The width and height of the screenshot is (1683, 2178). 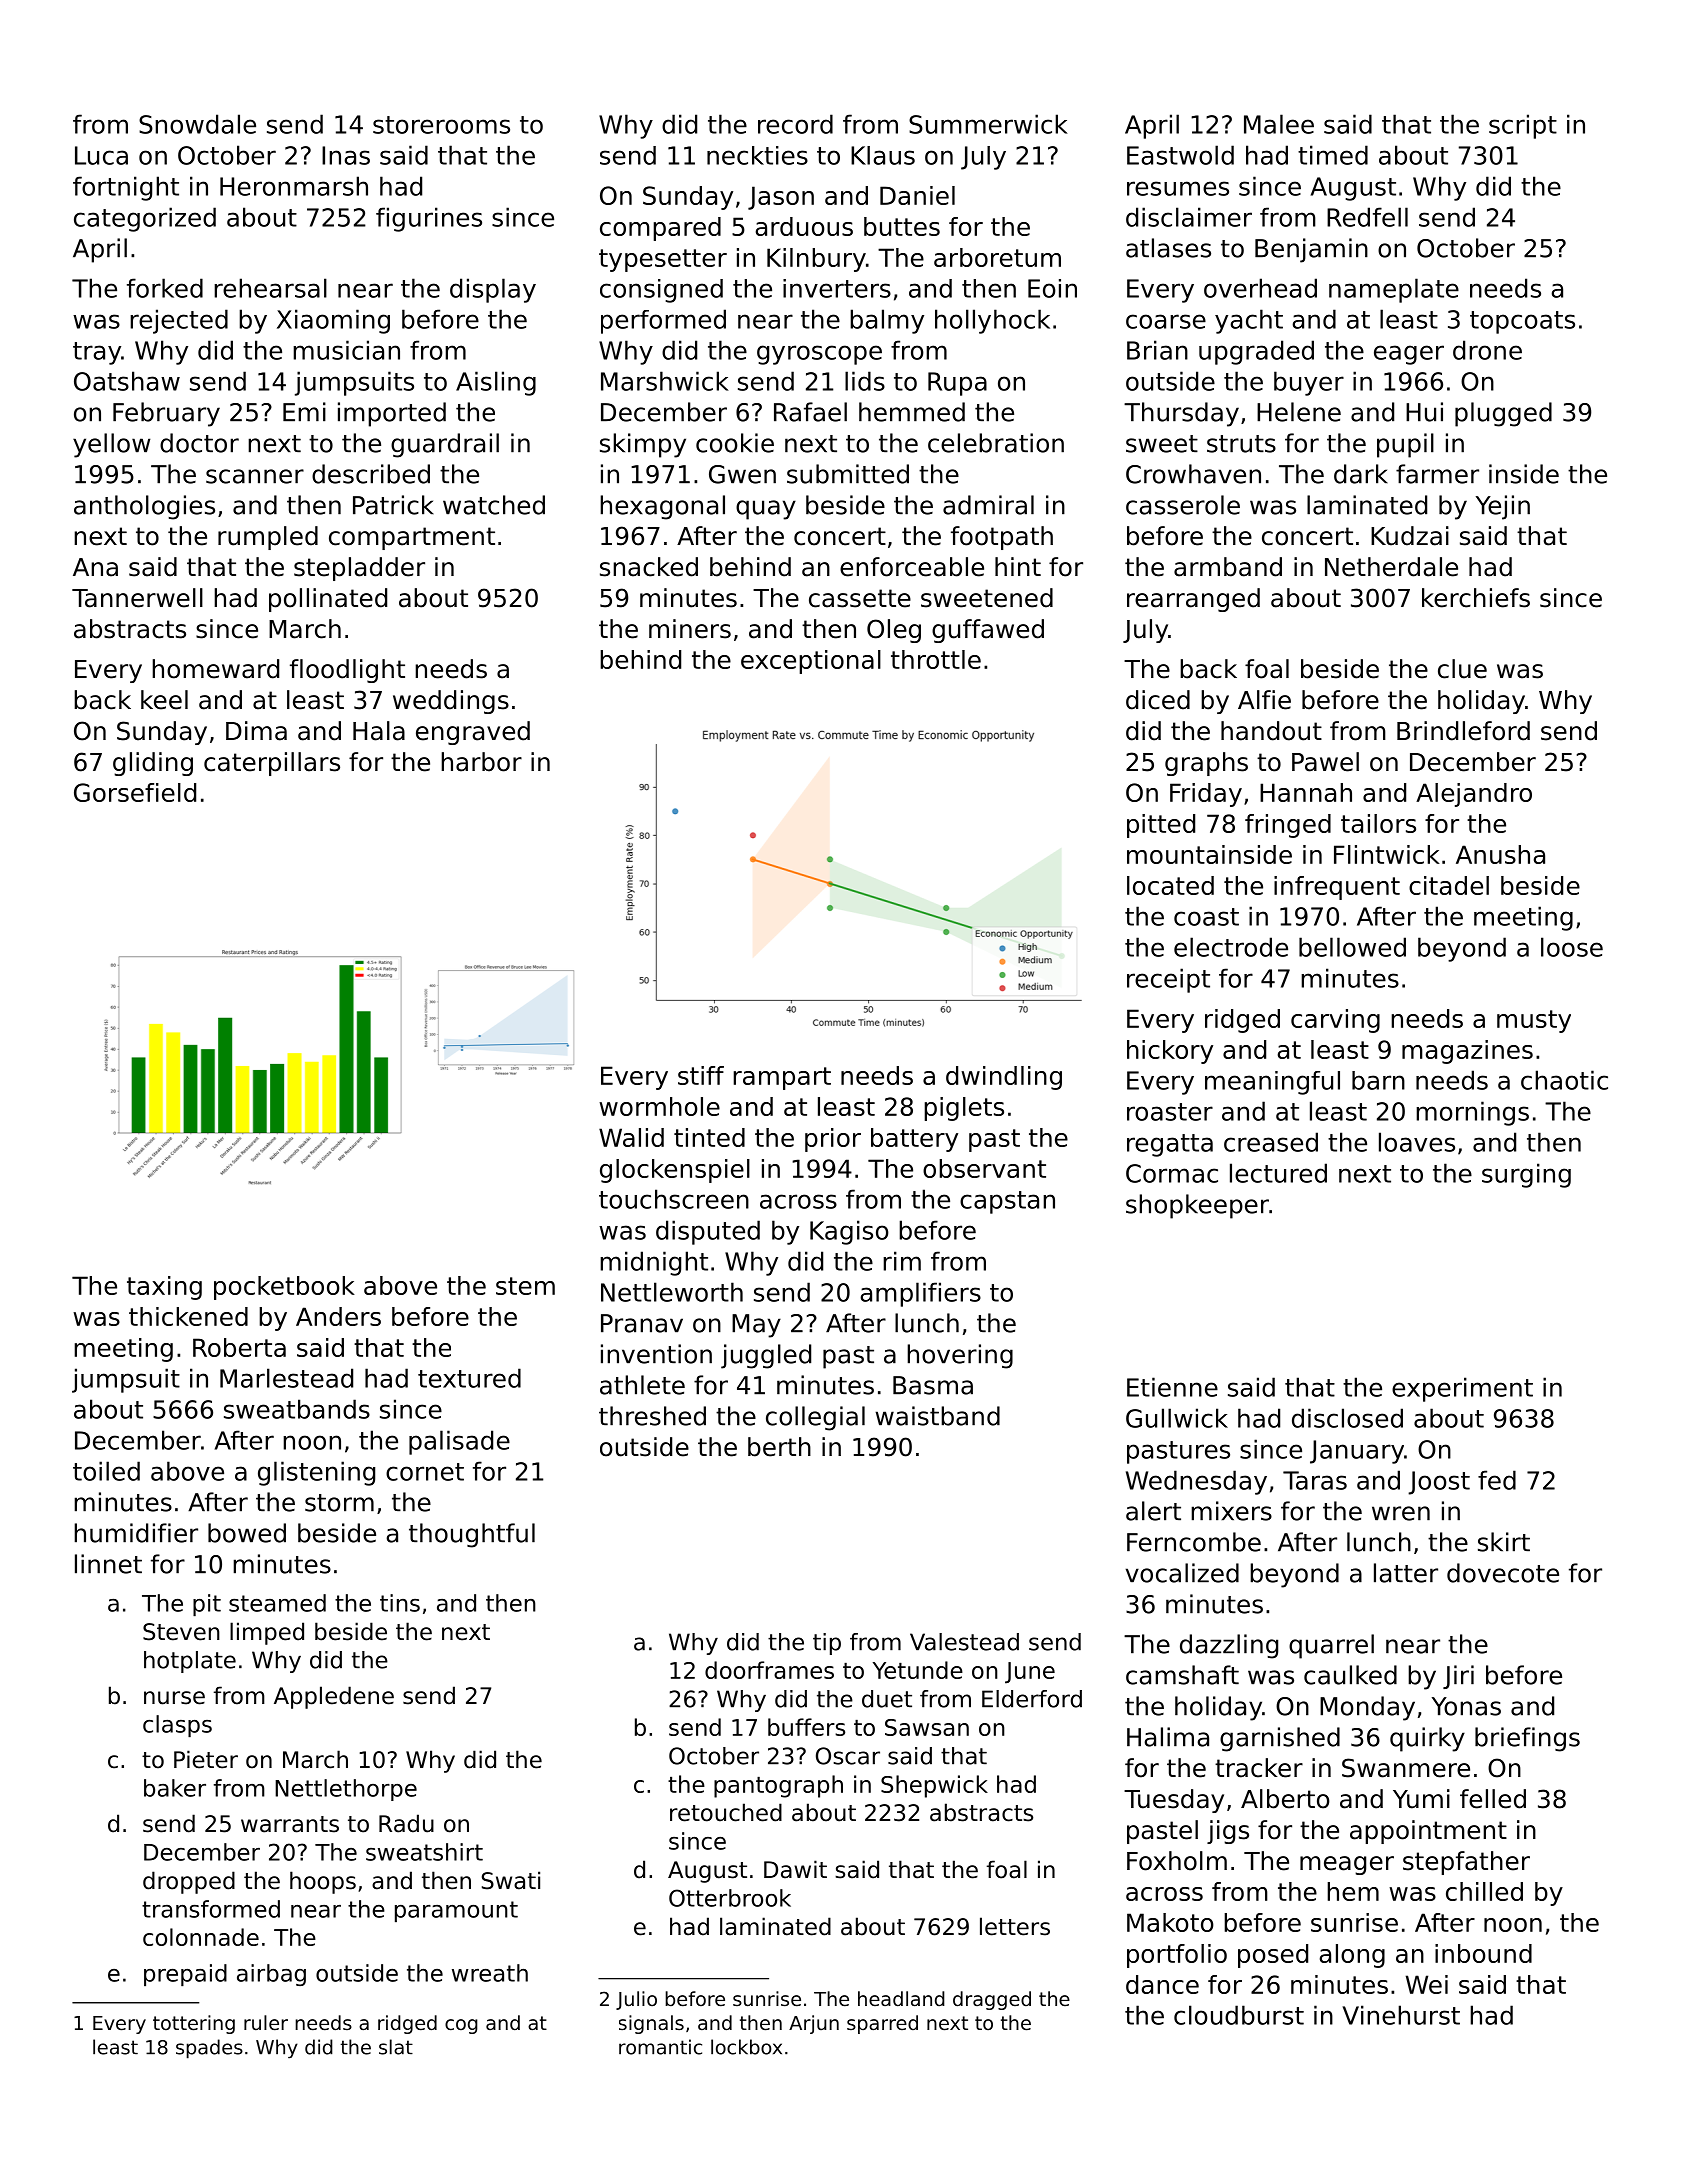 What do you see at coordinates (1279, 124) in the screenshot?
I see `Malee` at bounding box center [1279, 124].
